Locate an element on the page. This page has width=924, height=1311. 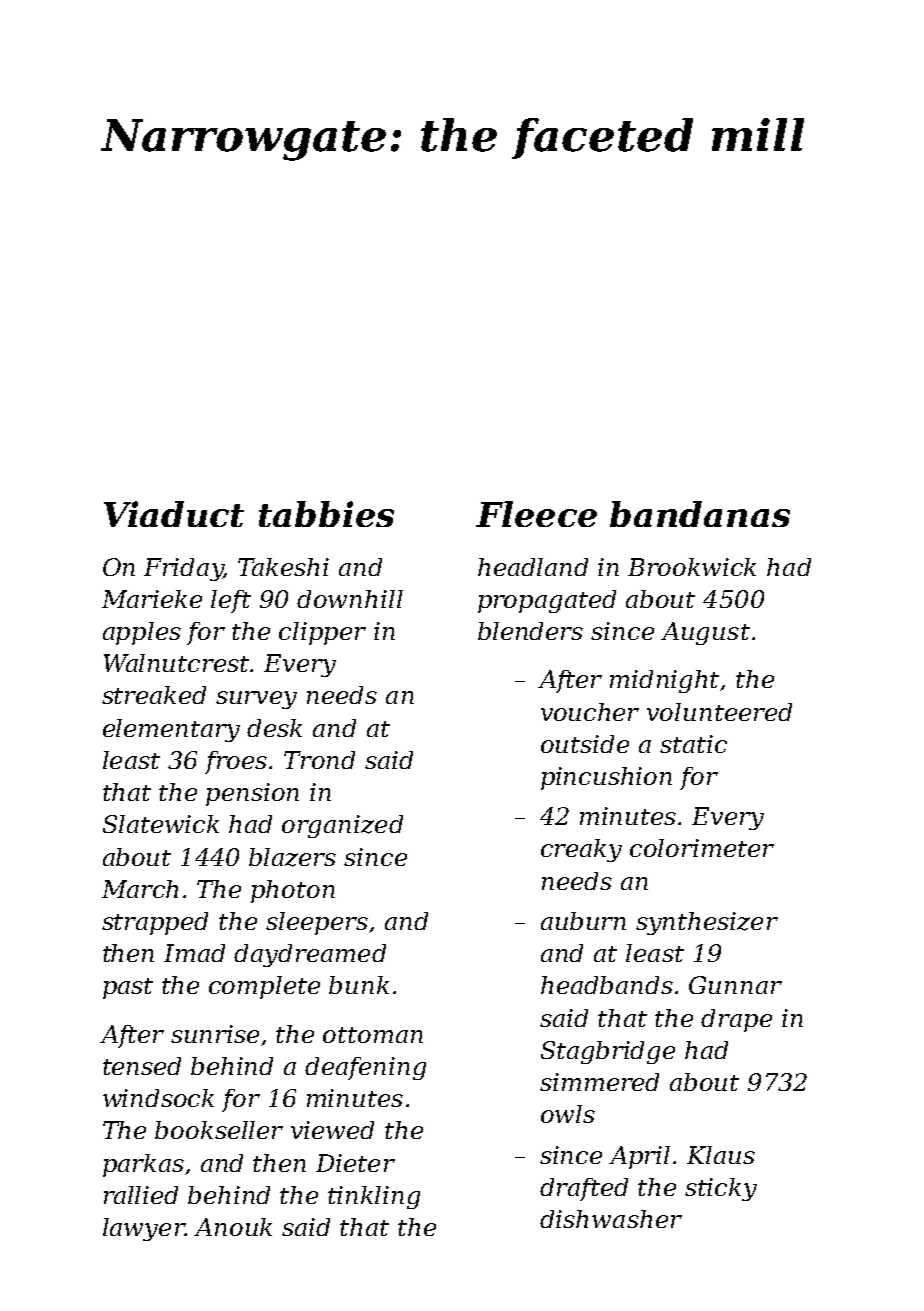
drape is located at coordinates (736, 1020).
